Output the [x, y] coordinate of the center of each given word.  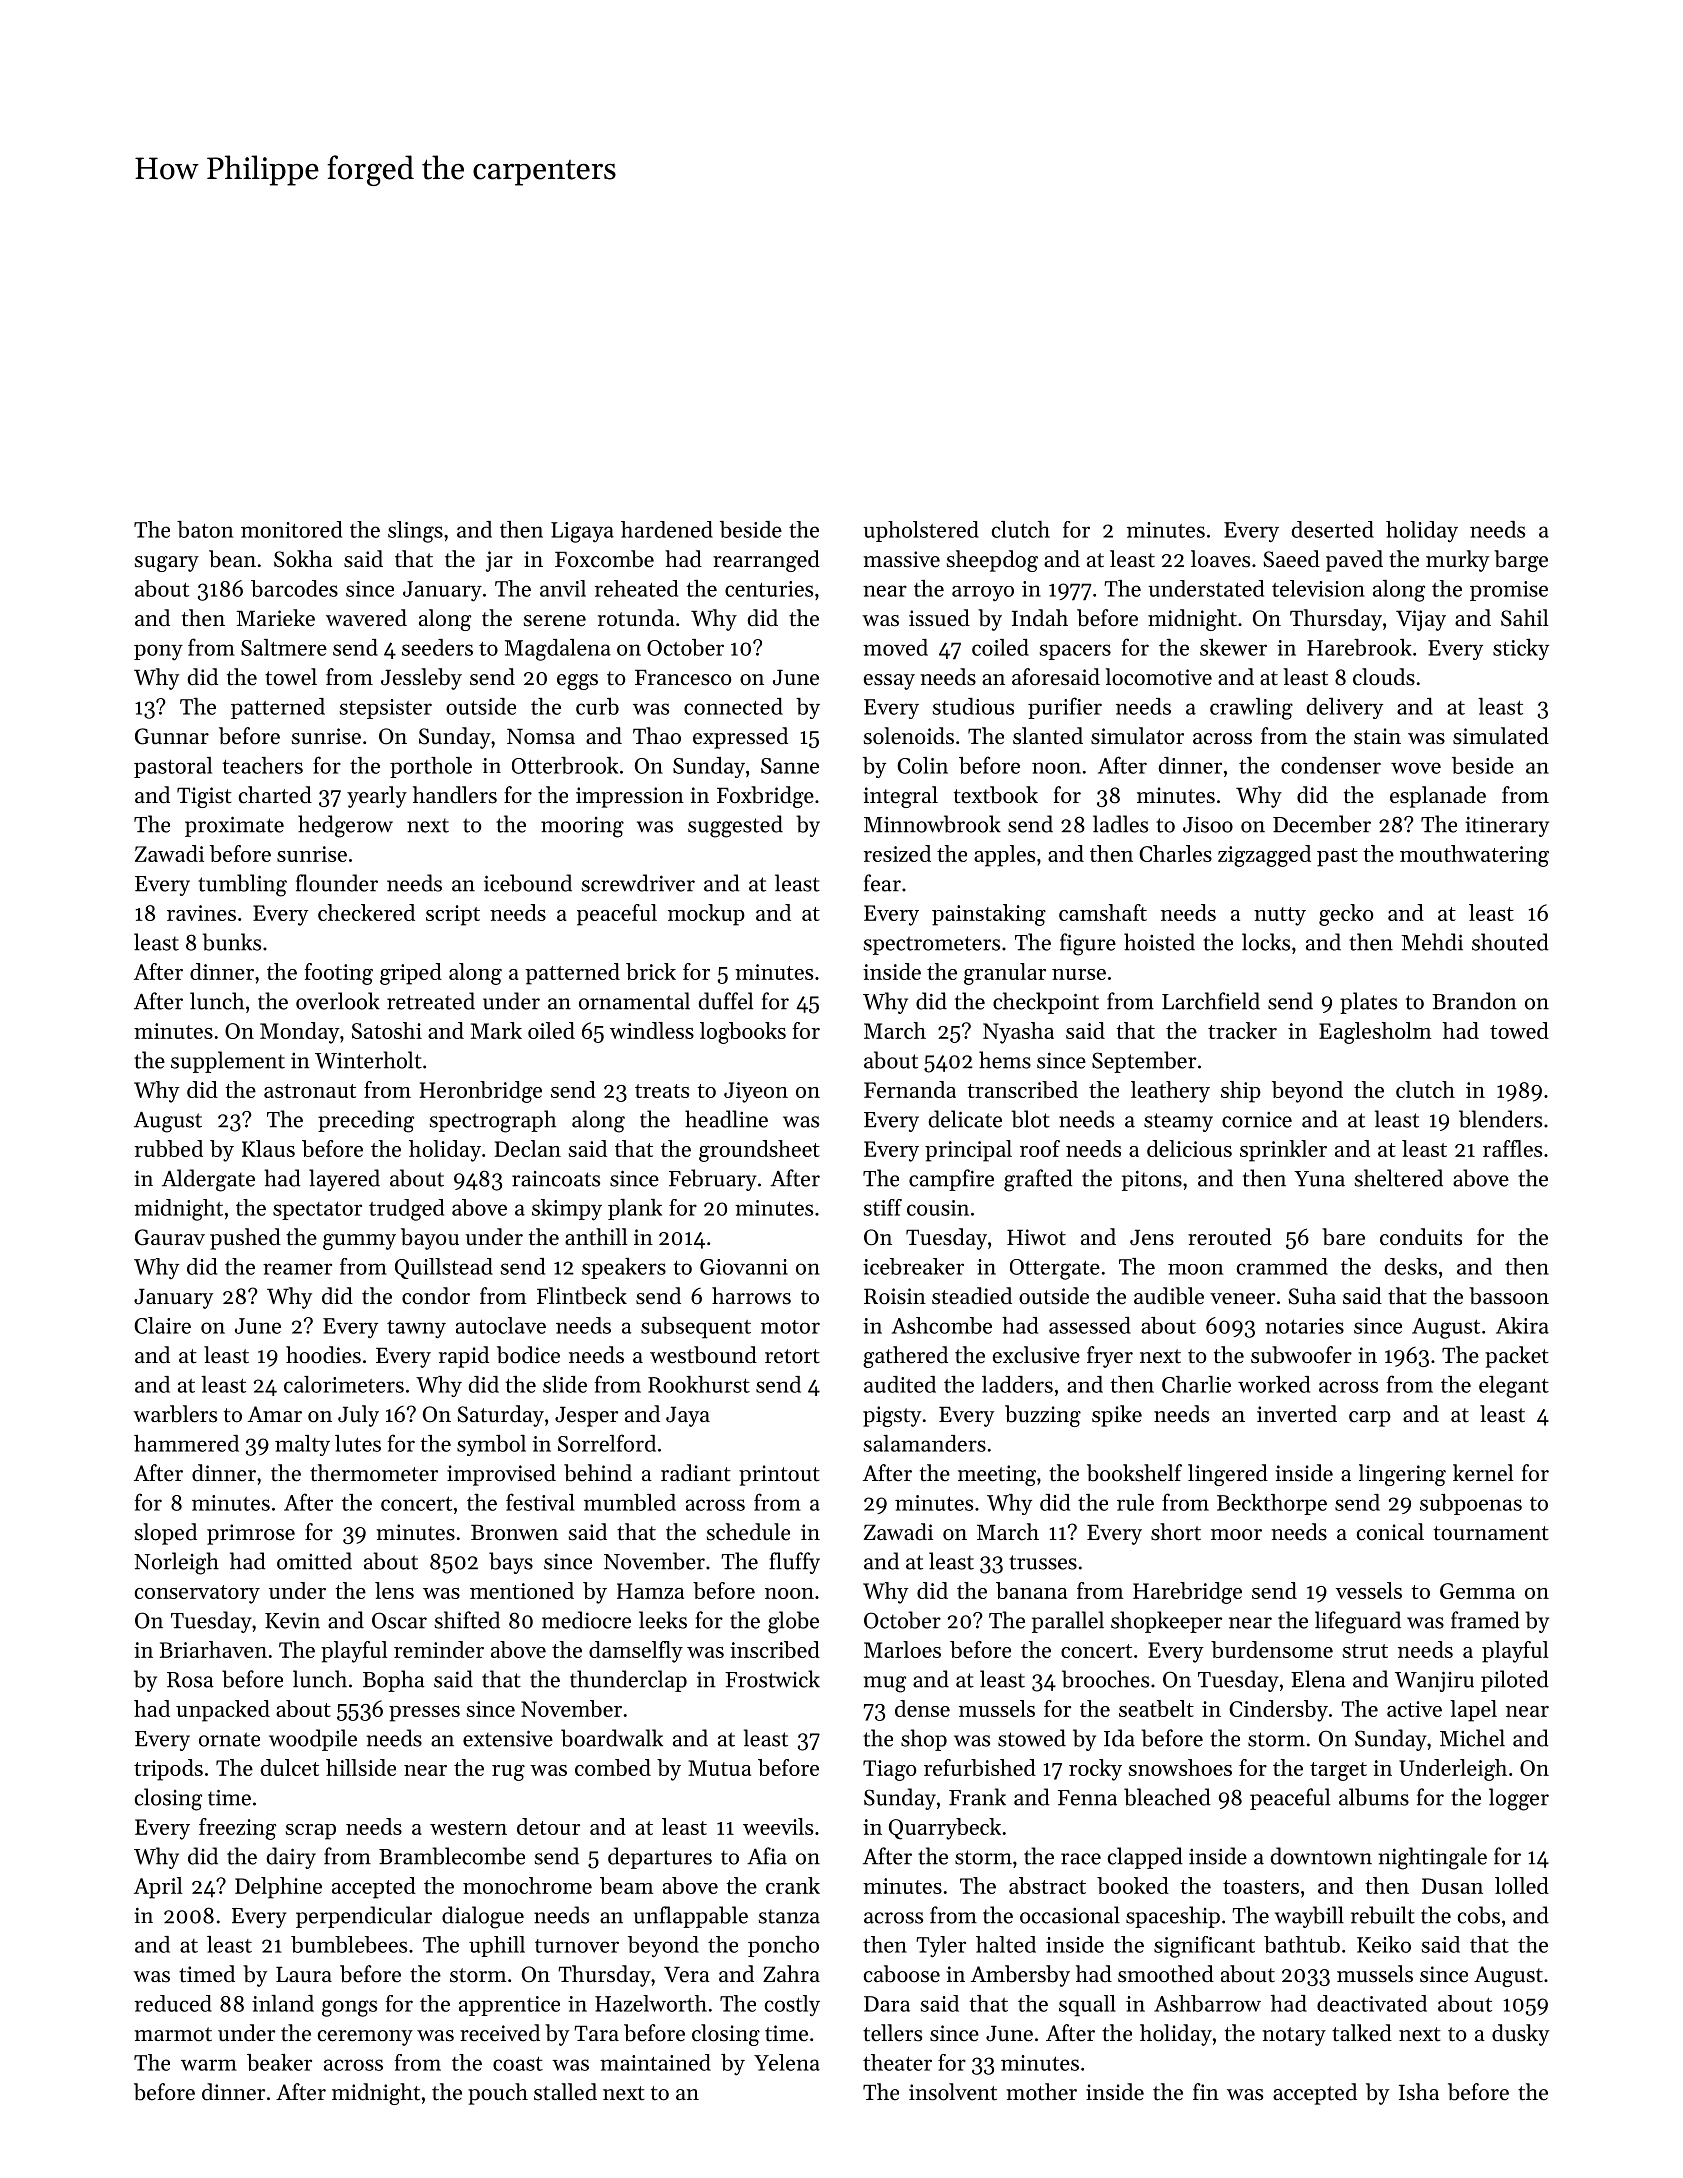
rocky [1095, 1770]
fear [882, 883]
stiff [883, 1207]
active [1414, 1709]
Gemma [1477, 1591]
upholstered [921, 531]
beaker [279, 2062]
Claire [162, 1325]
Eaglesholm [1375, 1033]
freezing [237, 1829]
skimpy [567, 1210]
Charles [1175, 853]
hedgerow [345, 826]
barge [1521, 561]
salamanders [925, 1443]
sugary [167, 564]
